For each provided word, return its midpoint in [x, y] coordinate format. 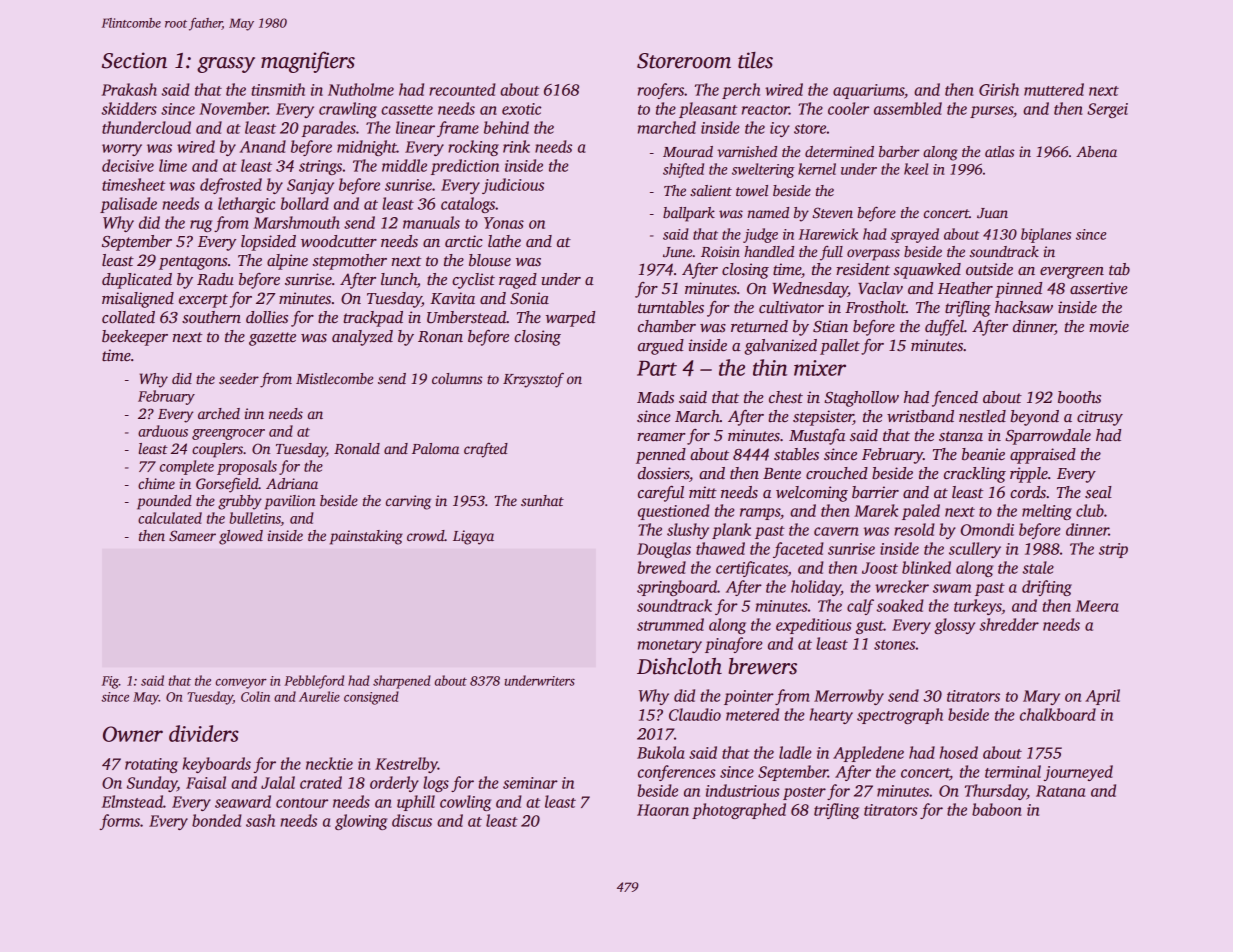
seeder [239, 378]
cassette [407, 110]
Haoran [663, 810]
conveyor [241, 683]
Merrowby [849, 697]
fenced [955, 399]
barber [899, 151]
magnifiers [308, 62]
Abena [1096, 151]
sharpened [402, 682]
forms [120, 822]
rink [516, 146]
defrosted [231, 186]
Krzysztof [533, 380]
